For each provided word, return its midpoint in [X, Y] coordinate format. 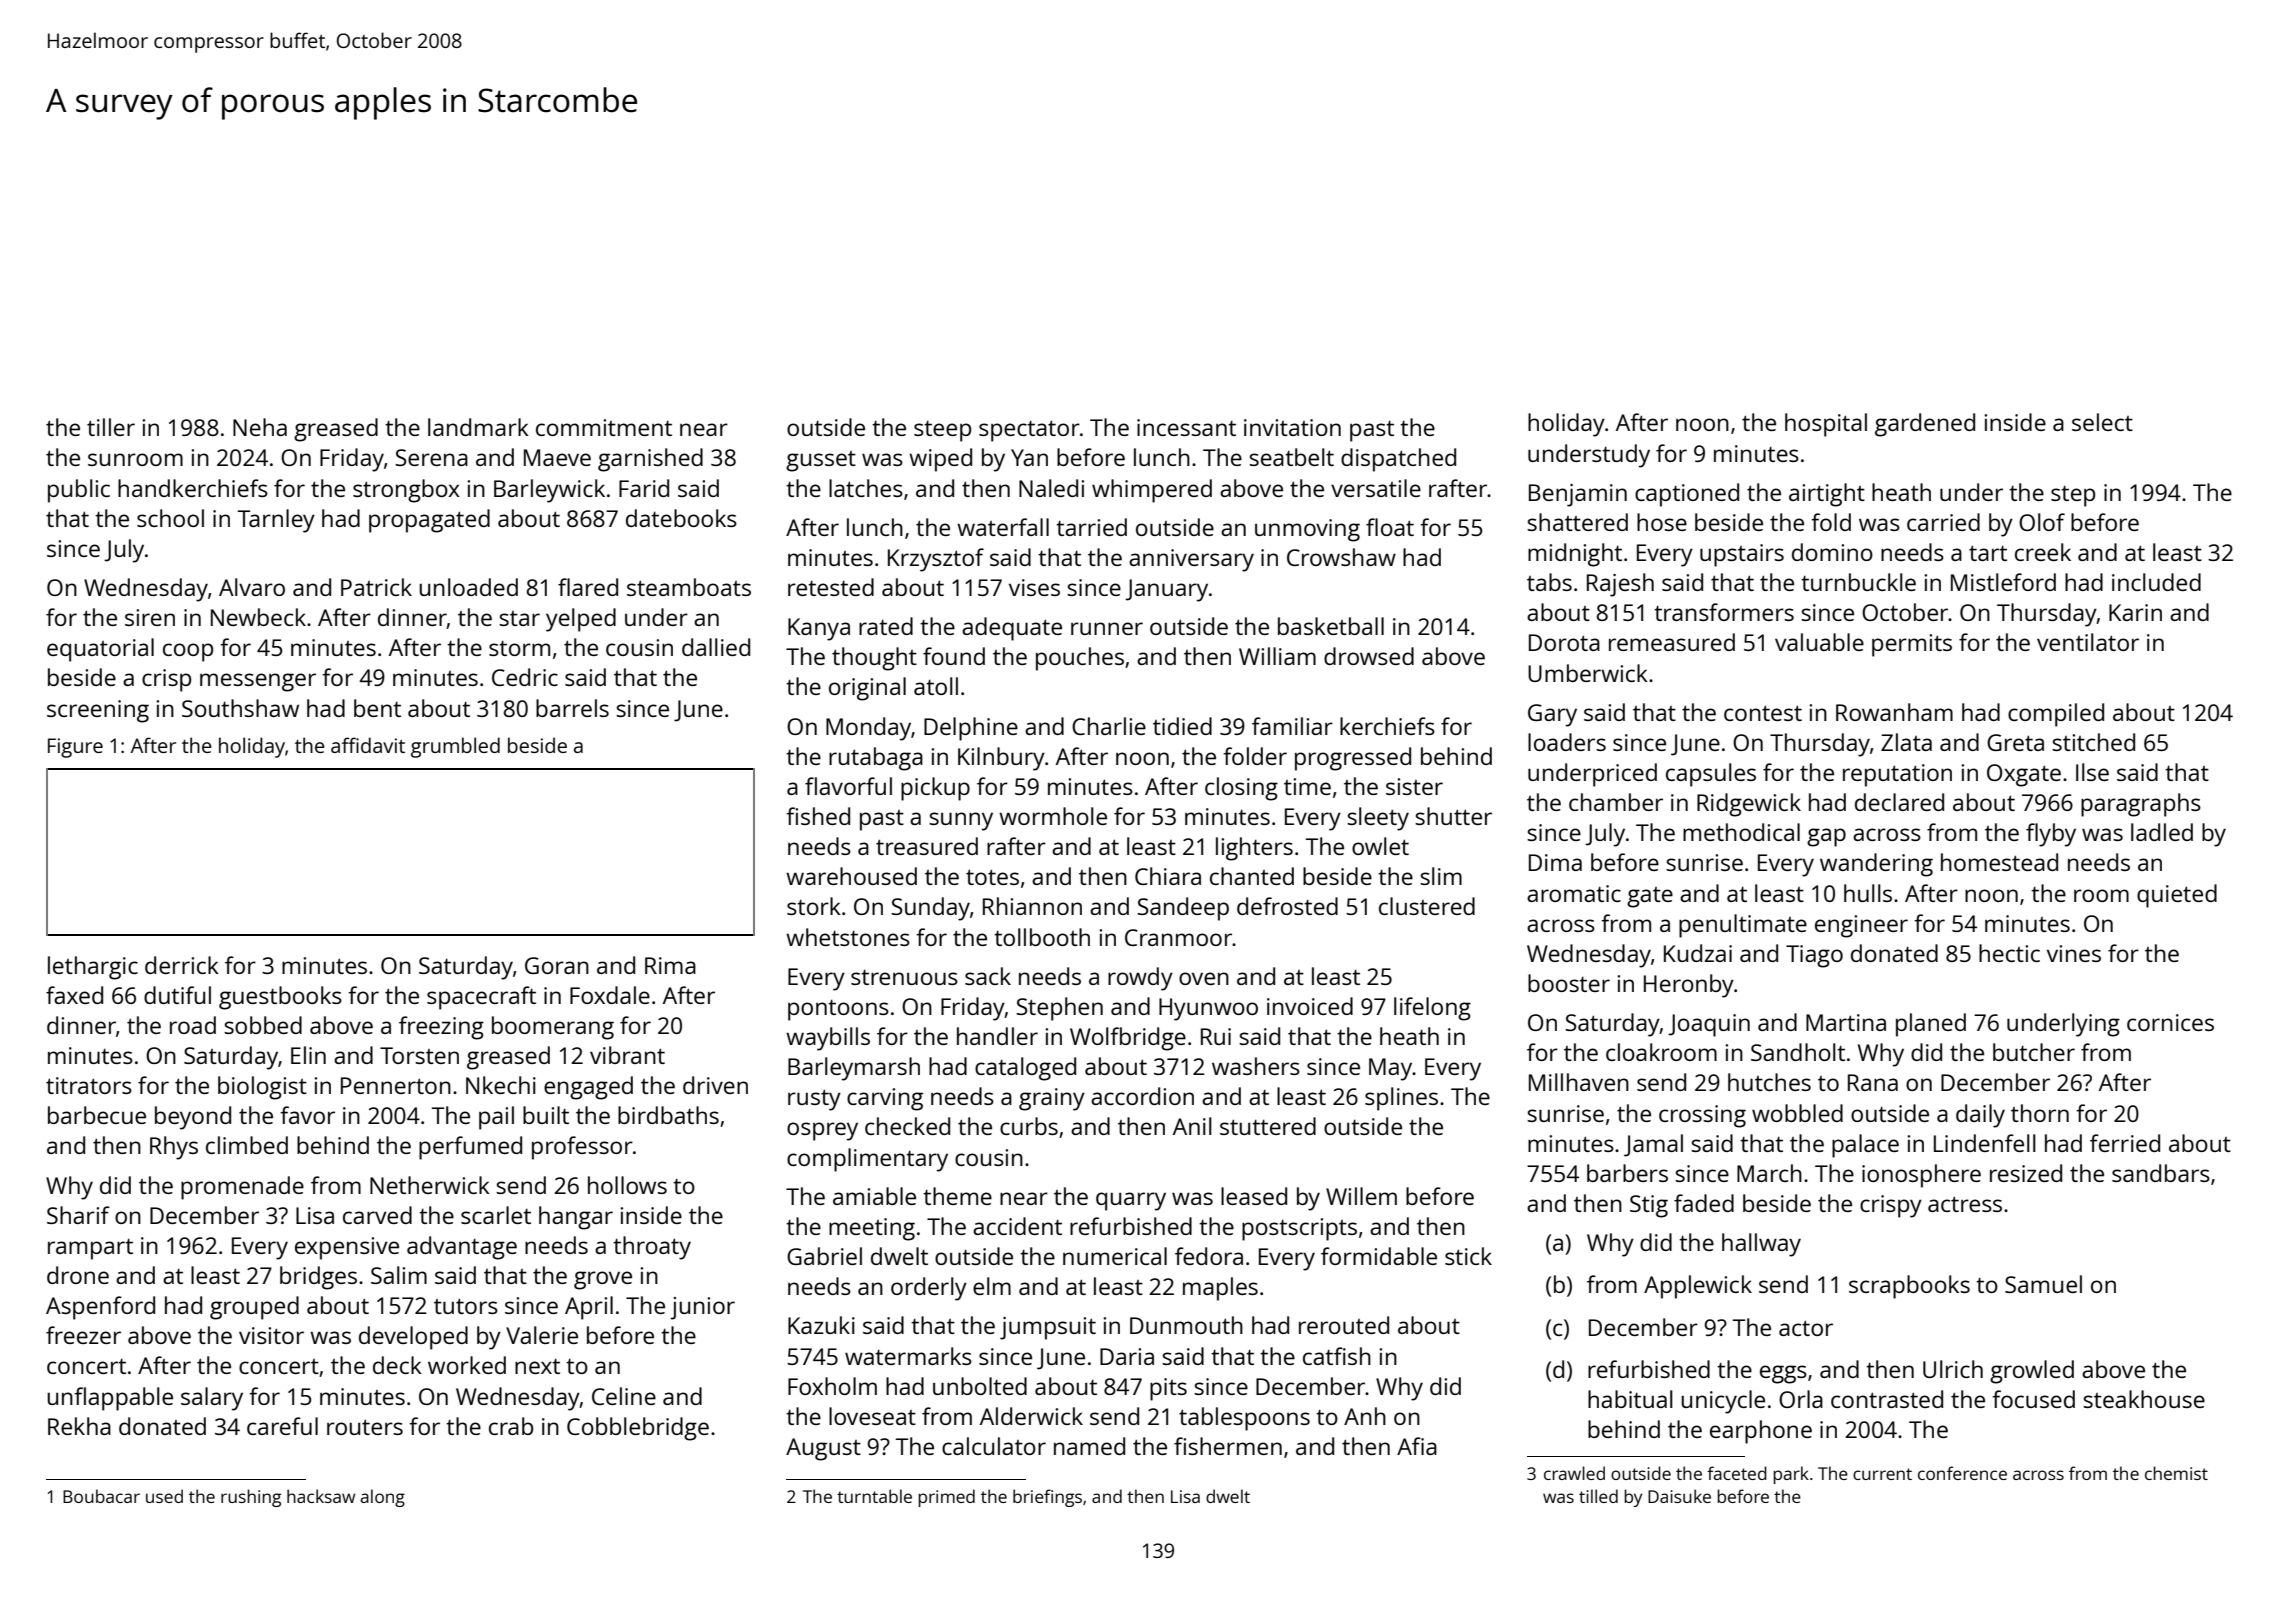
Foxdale [610, 995]
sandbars [2161, 1173]
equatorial [100, 650]
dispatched [1398, 460]
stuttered [1268, 1126]
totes [992, 877]
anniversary [1191, 560]
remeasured [1672, 642]
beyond [193, 1118]
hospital [1826, 425]
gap [1826, 837]
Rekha [79, 1426]
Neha [260, 427]
